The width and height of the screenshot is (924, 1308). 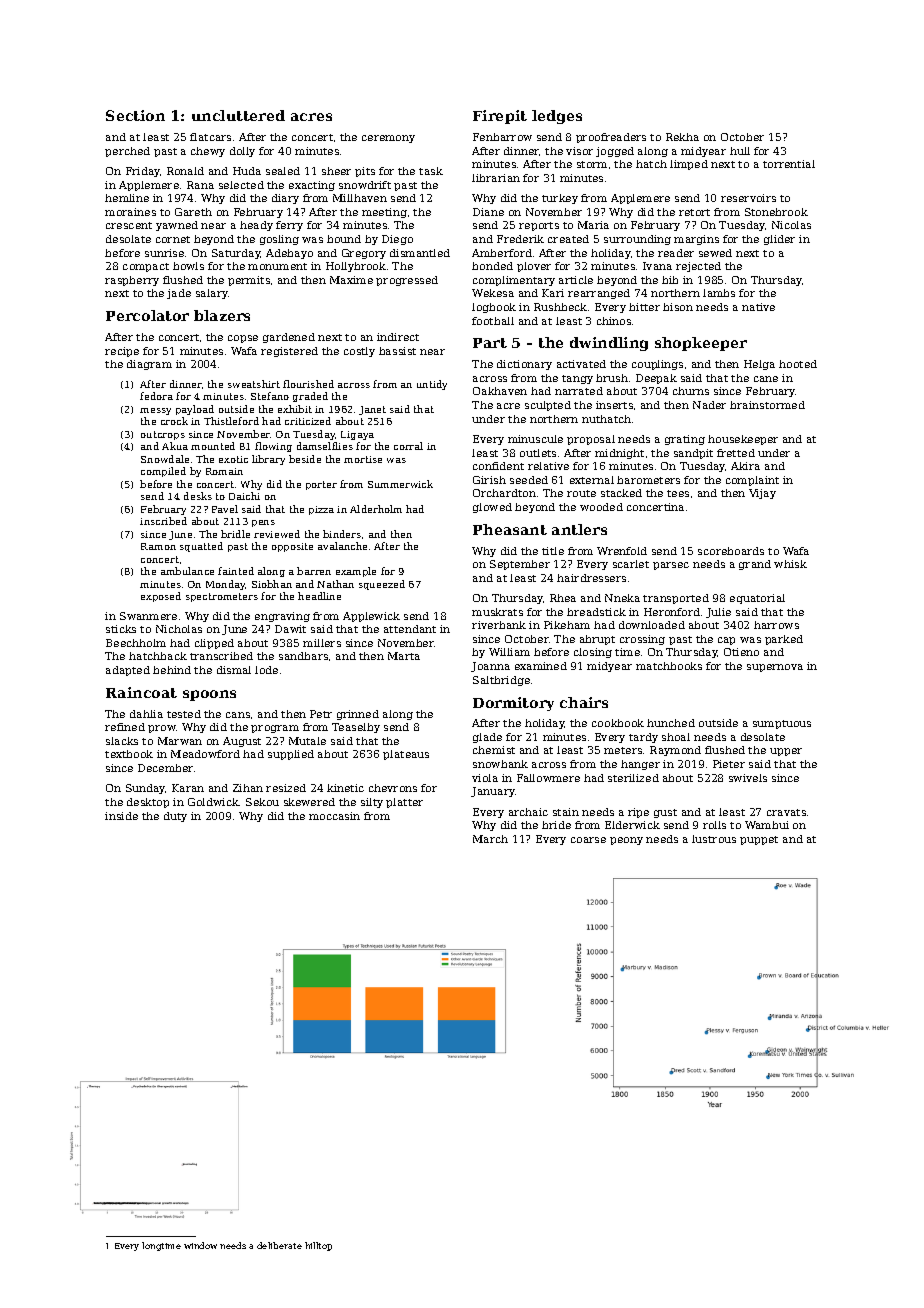 What do you see at coordinates (200, 1245) in the screenshot?
I see `window` at bounding box center [200, 1245].
